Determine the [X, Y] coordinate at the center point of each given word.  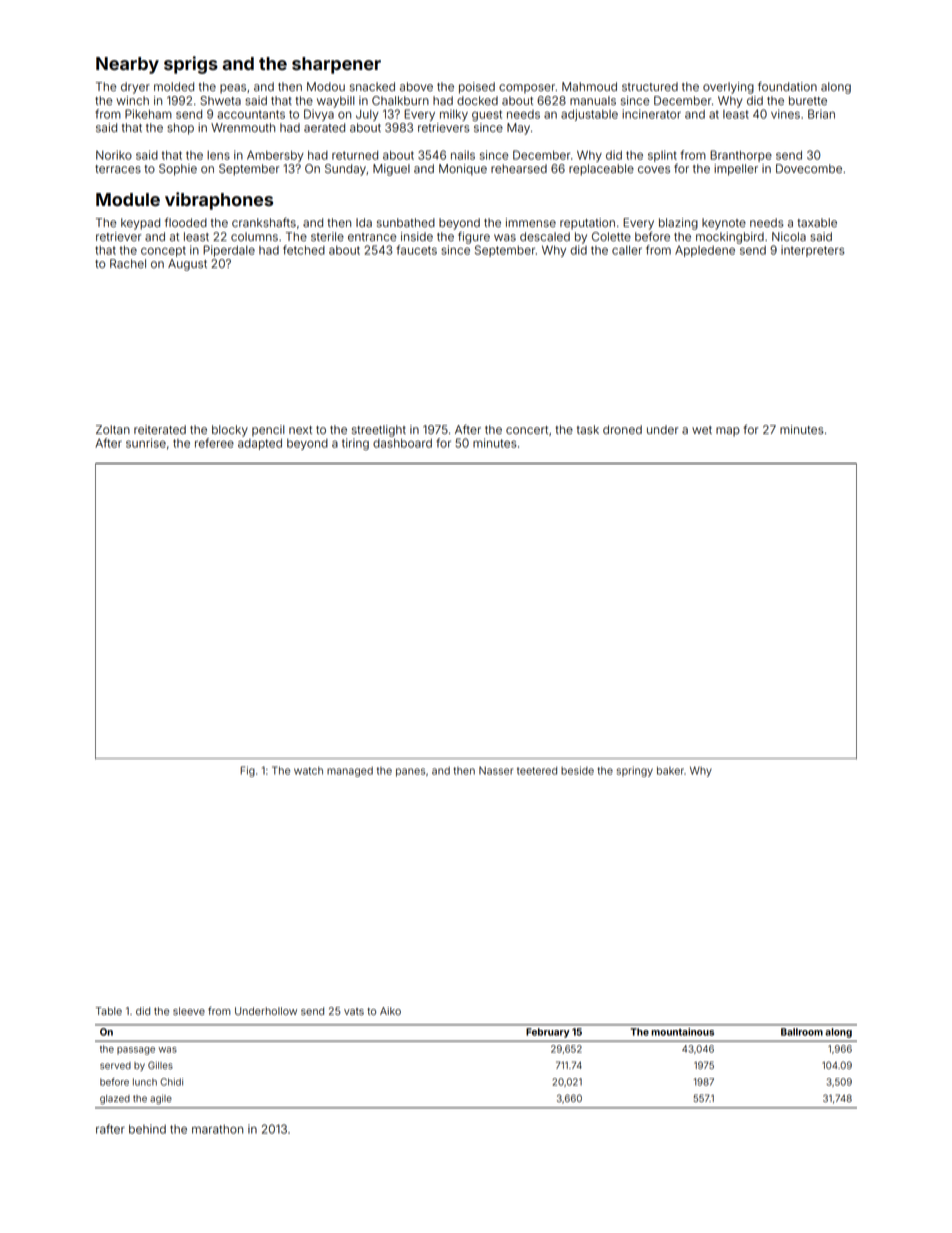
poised [477, 88]
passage [136, 1051]
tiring [355, 444]
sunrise [146, 443]
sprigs [191, 65]
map [728, 431]
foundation [787, 86]
